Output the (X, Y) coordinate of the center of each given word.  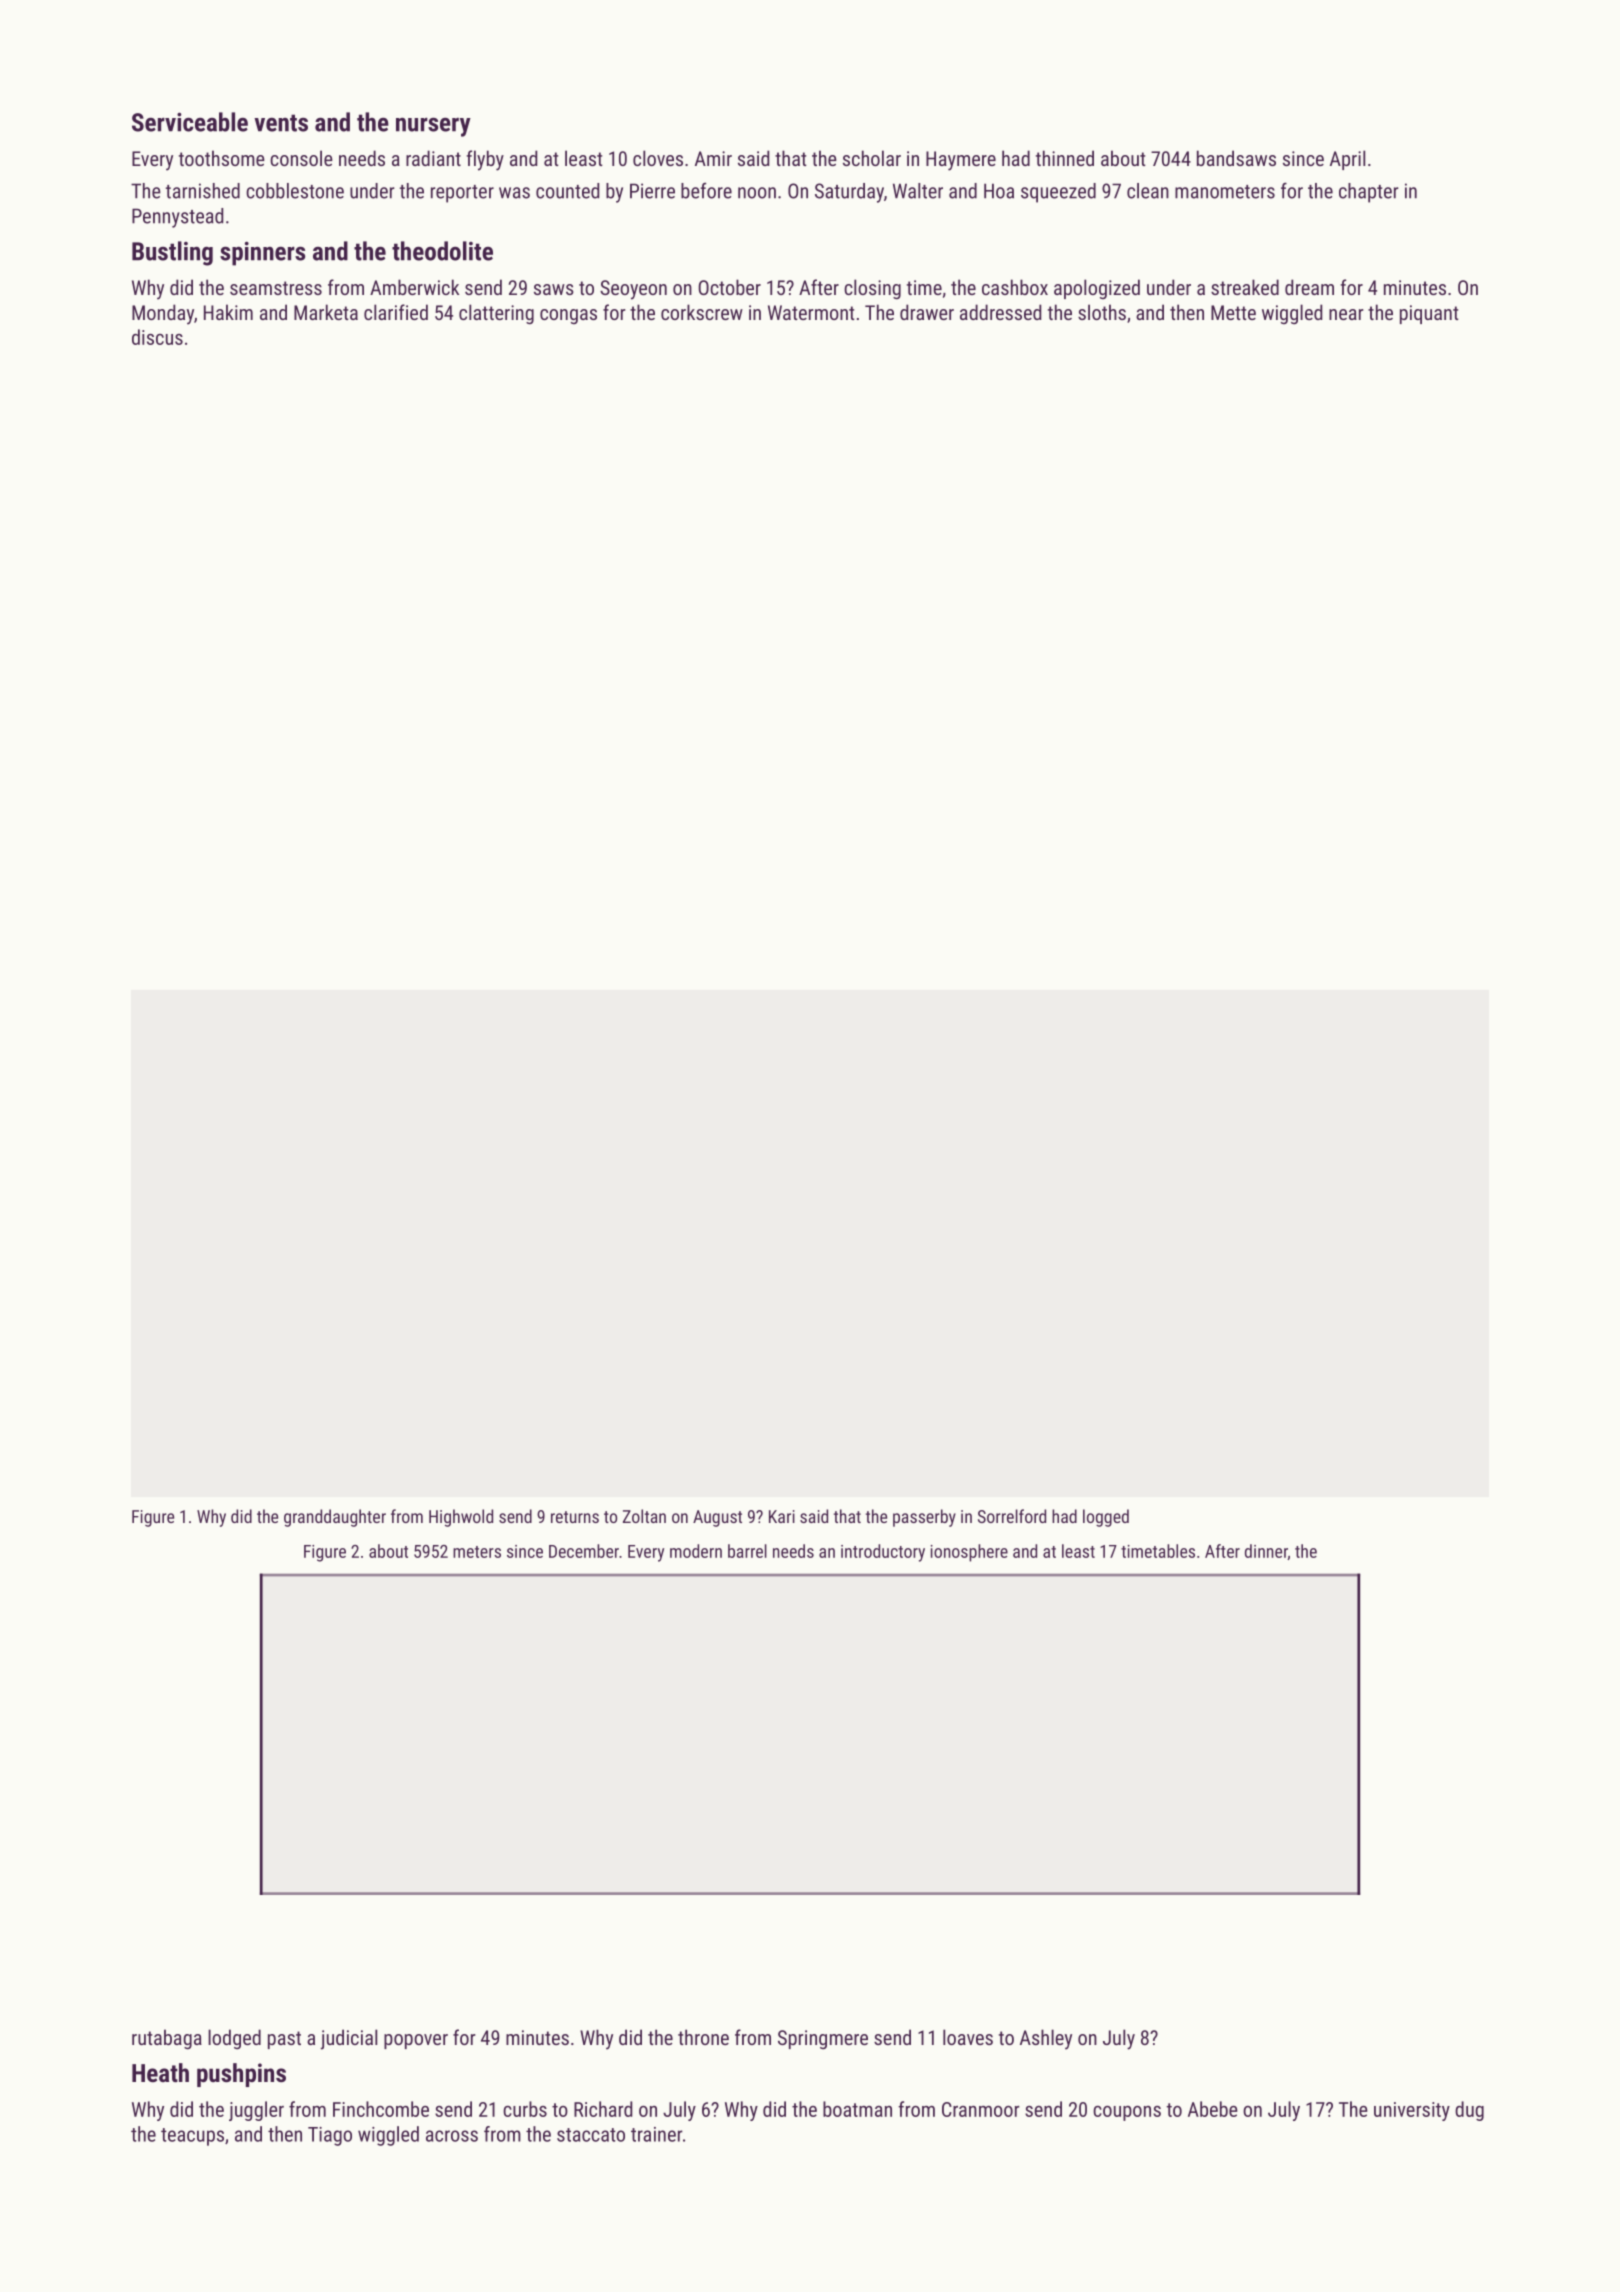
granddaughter (335, 1518)
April (1347, 160)
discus (157, 337)
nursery (433, 127)
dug (1469, 2111)
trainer (657, 2134)
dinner (1266, 1552)
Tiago (330, 2136)
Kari (782, 1516)
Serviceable (190, 122)
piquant (1429, 314)
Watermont (811, 312)
